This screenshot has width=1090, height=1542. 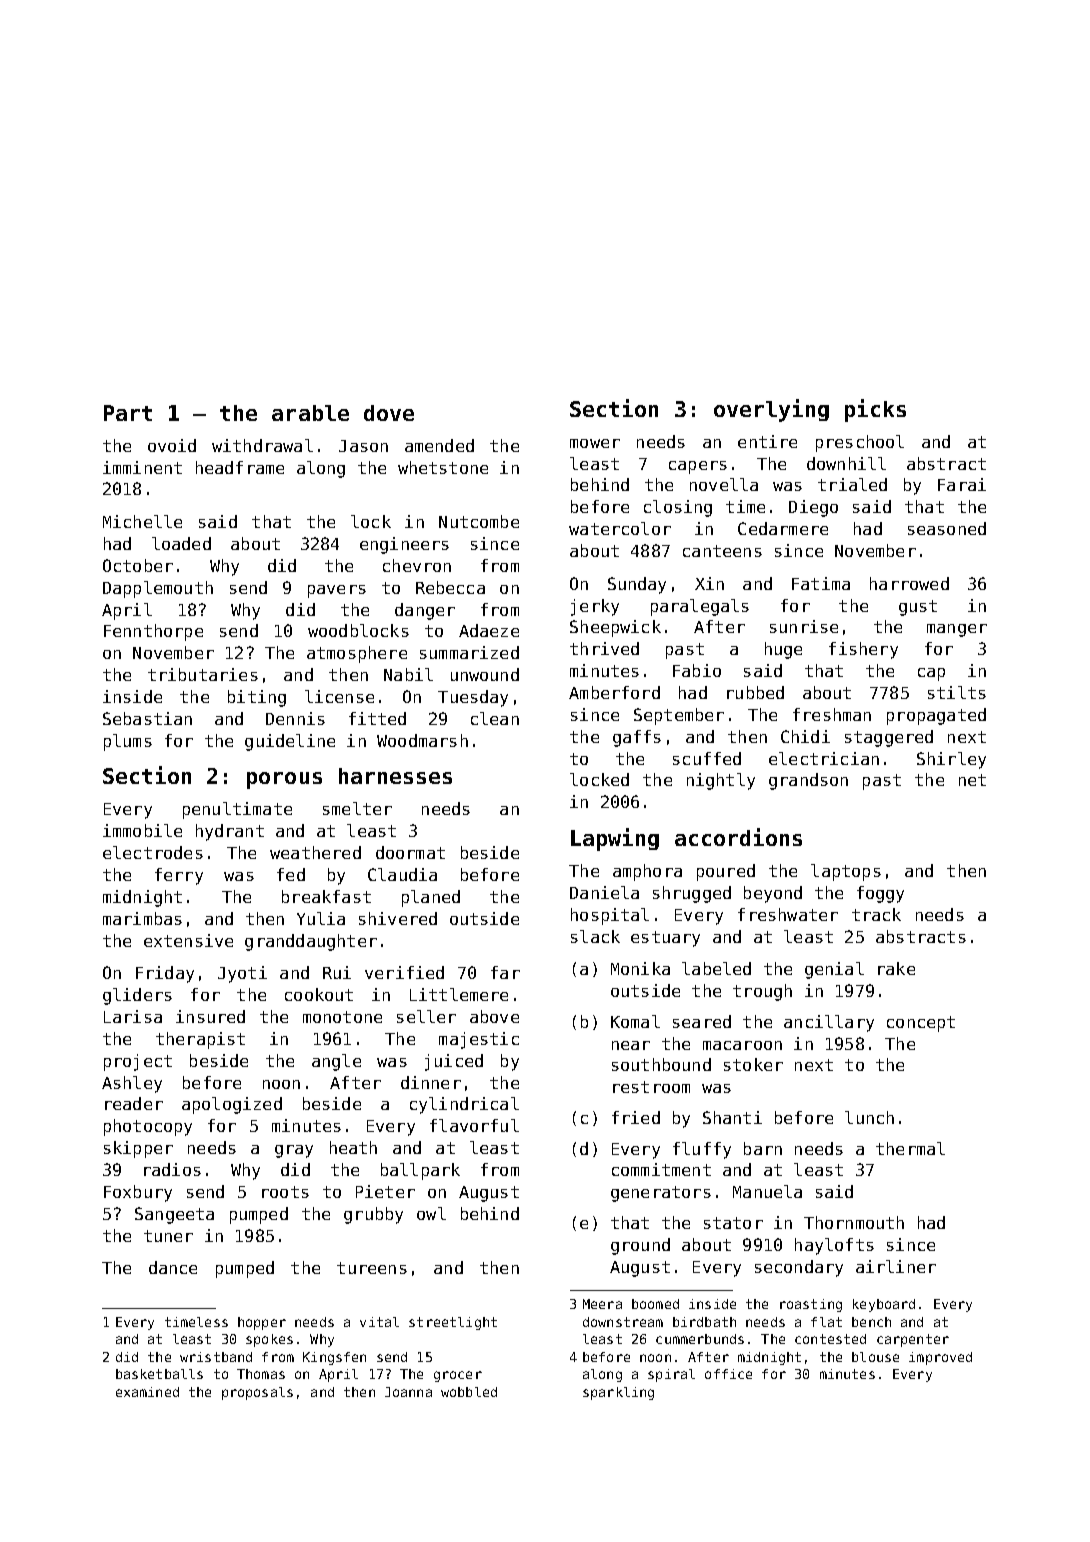 I want to click on insured, so click(x=210, y=1016).
